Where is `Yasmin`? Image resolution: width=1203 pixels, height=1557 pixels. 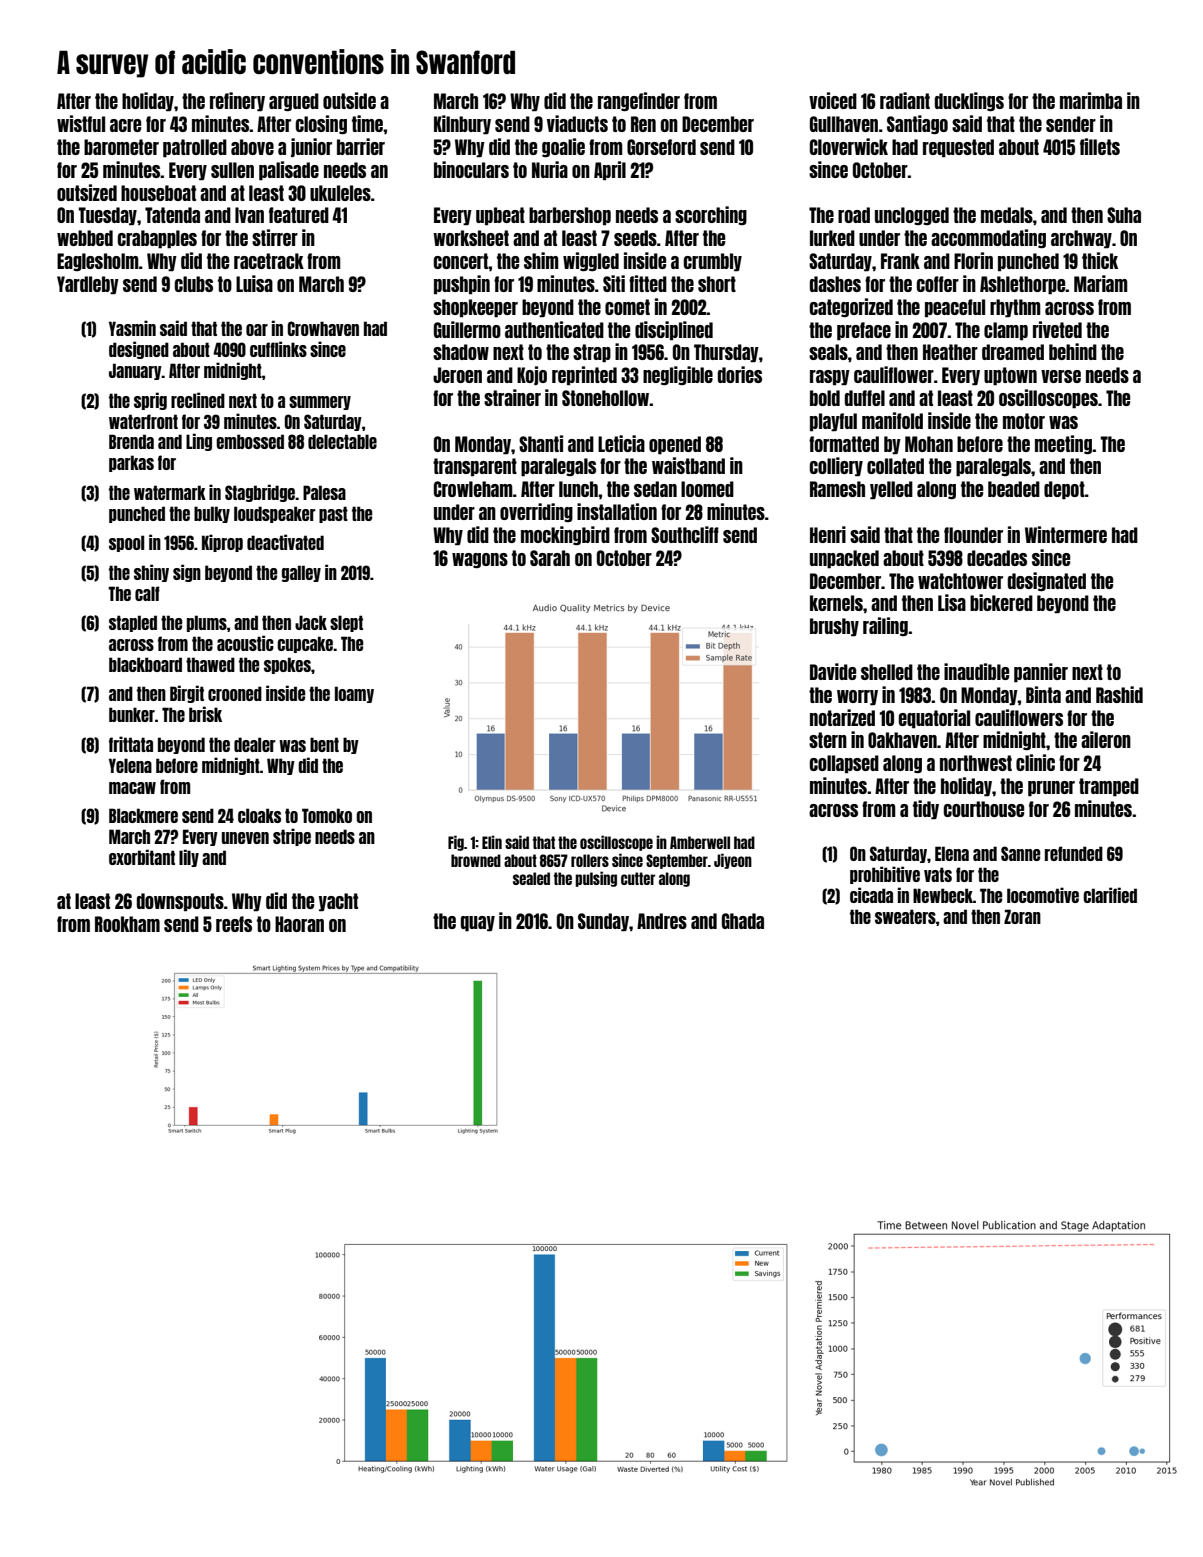
Yasmin is located at coordinates (132, 328).
